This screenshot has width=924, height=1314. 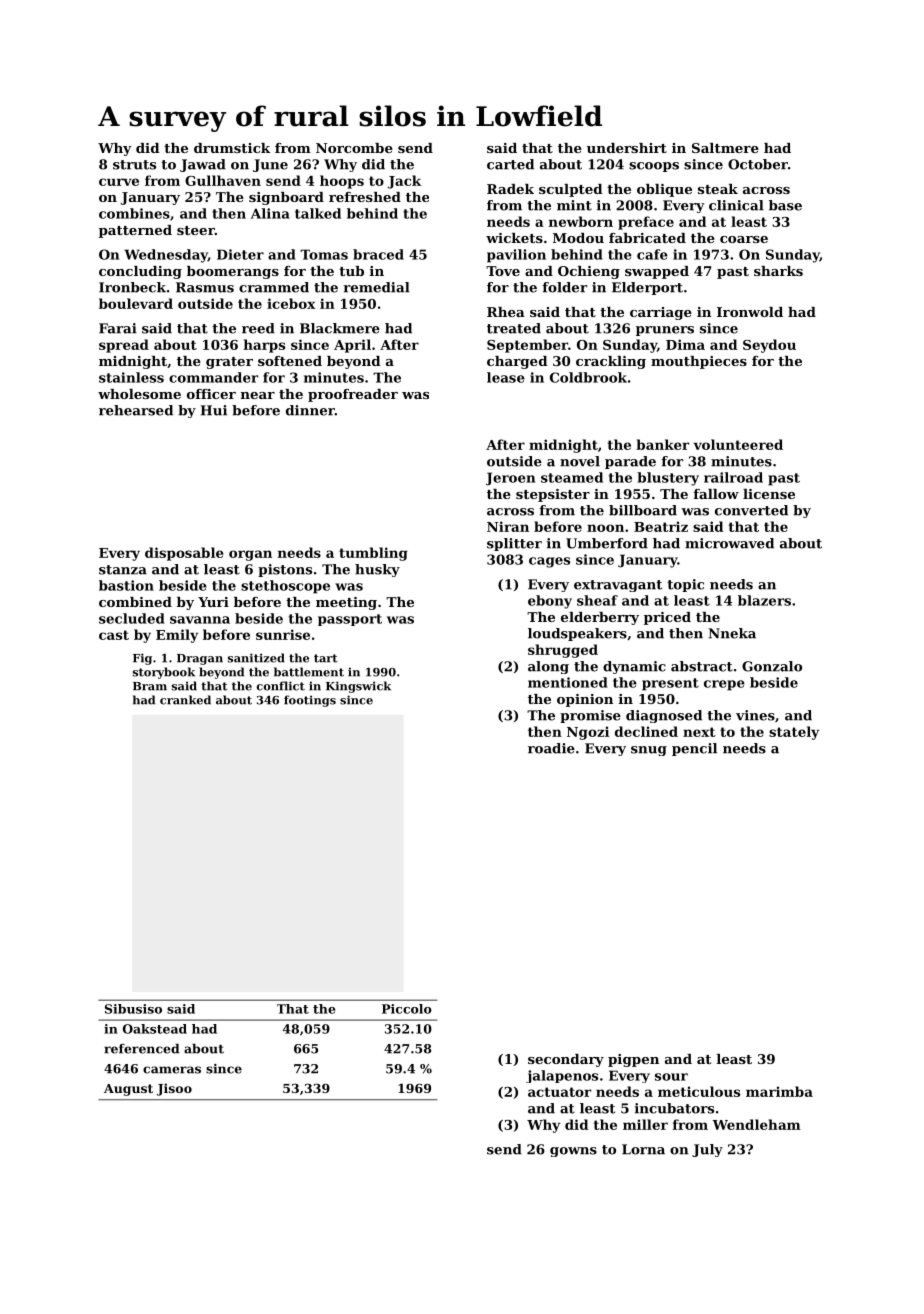 What do you see at coordinates (553, 495) in the screenshot?
I see `stepsister` at bounding box center [553, 495].
